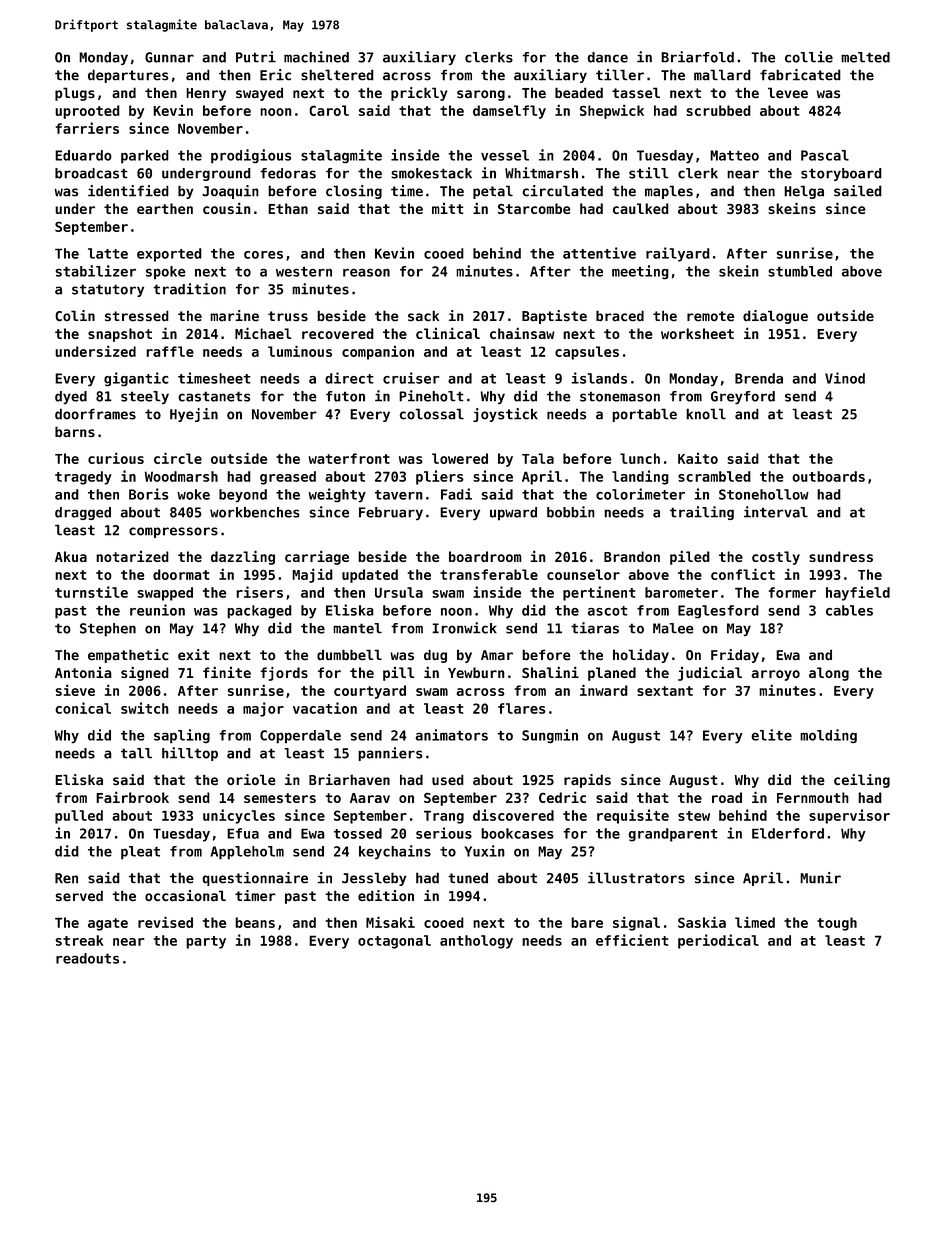 The width and height of the page is (952, 1233). Describe the element at coordinates (476, 942) in the page. I see `anthology` at that location.
